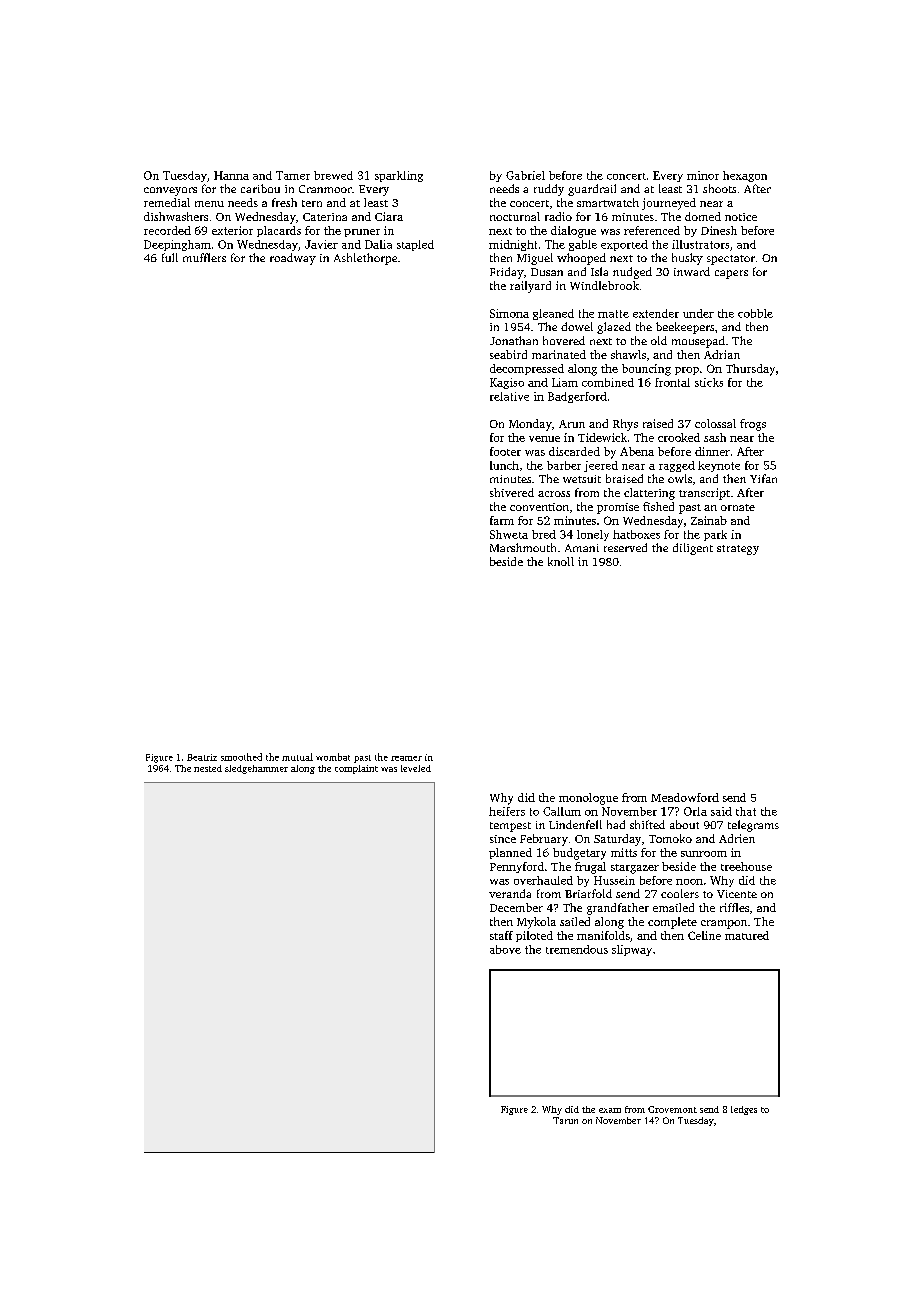 Image resolution: width=924 pixels, height=1311 pixels. Describe the element at coordinates (505, 949) in the document. I see `above` at that location.
